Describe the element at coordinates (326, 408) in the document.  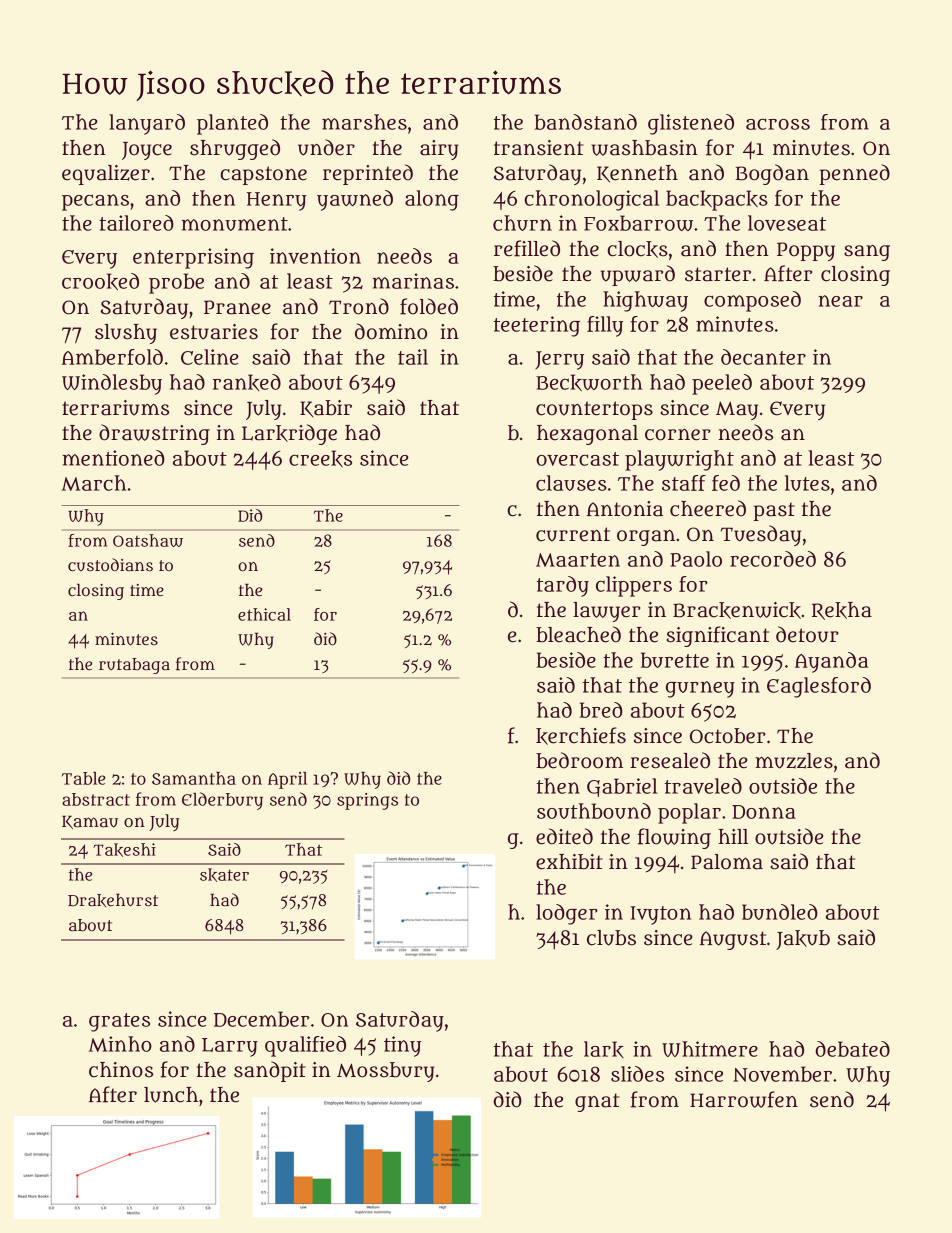
I see `Kabir` at that location.
